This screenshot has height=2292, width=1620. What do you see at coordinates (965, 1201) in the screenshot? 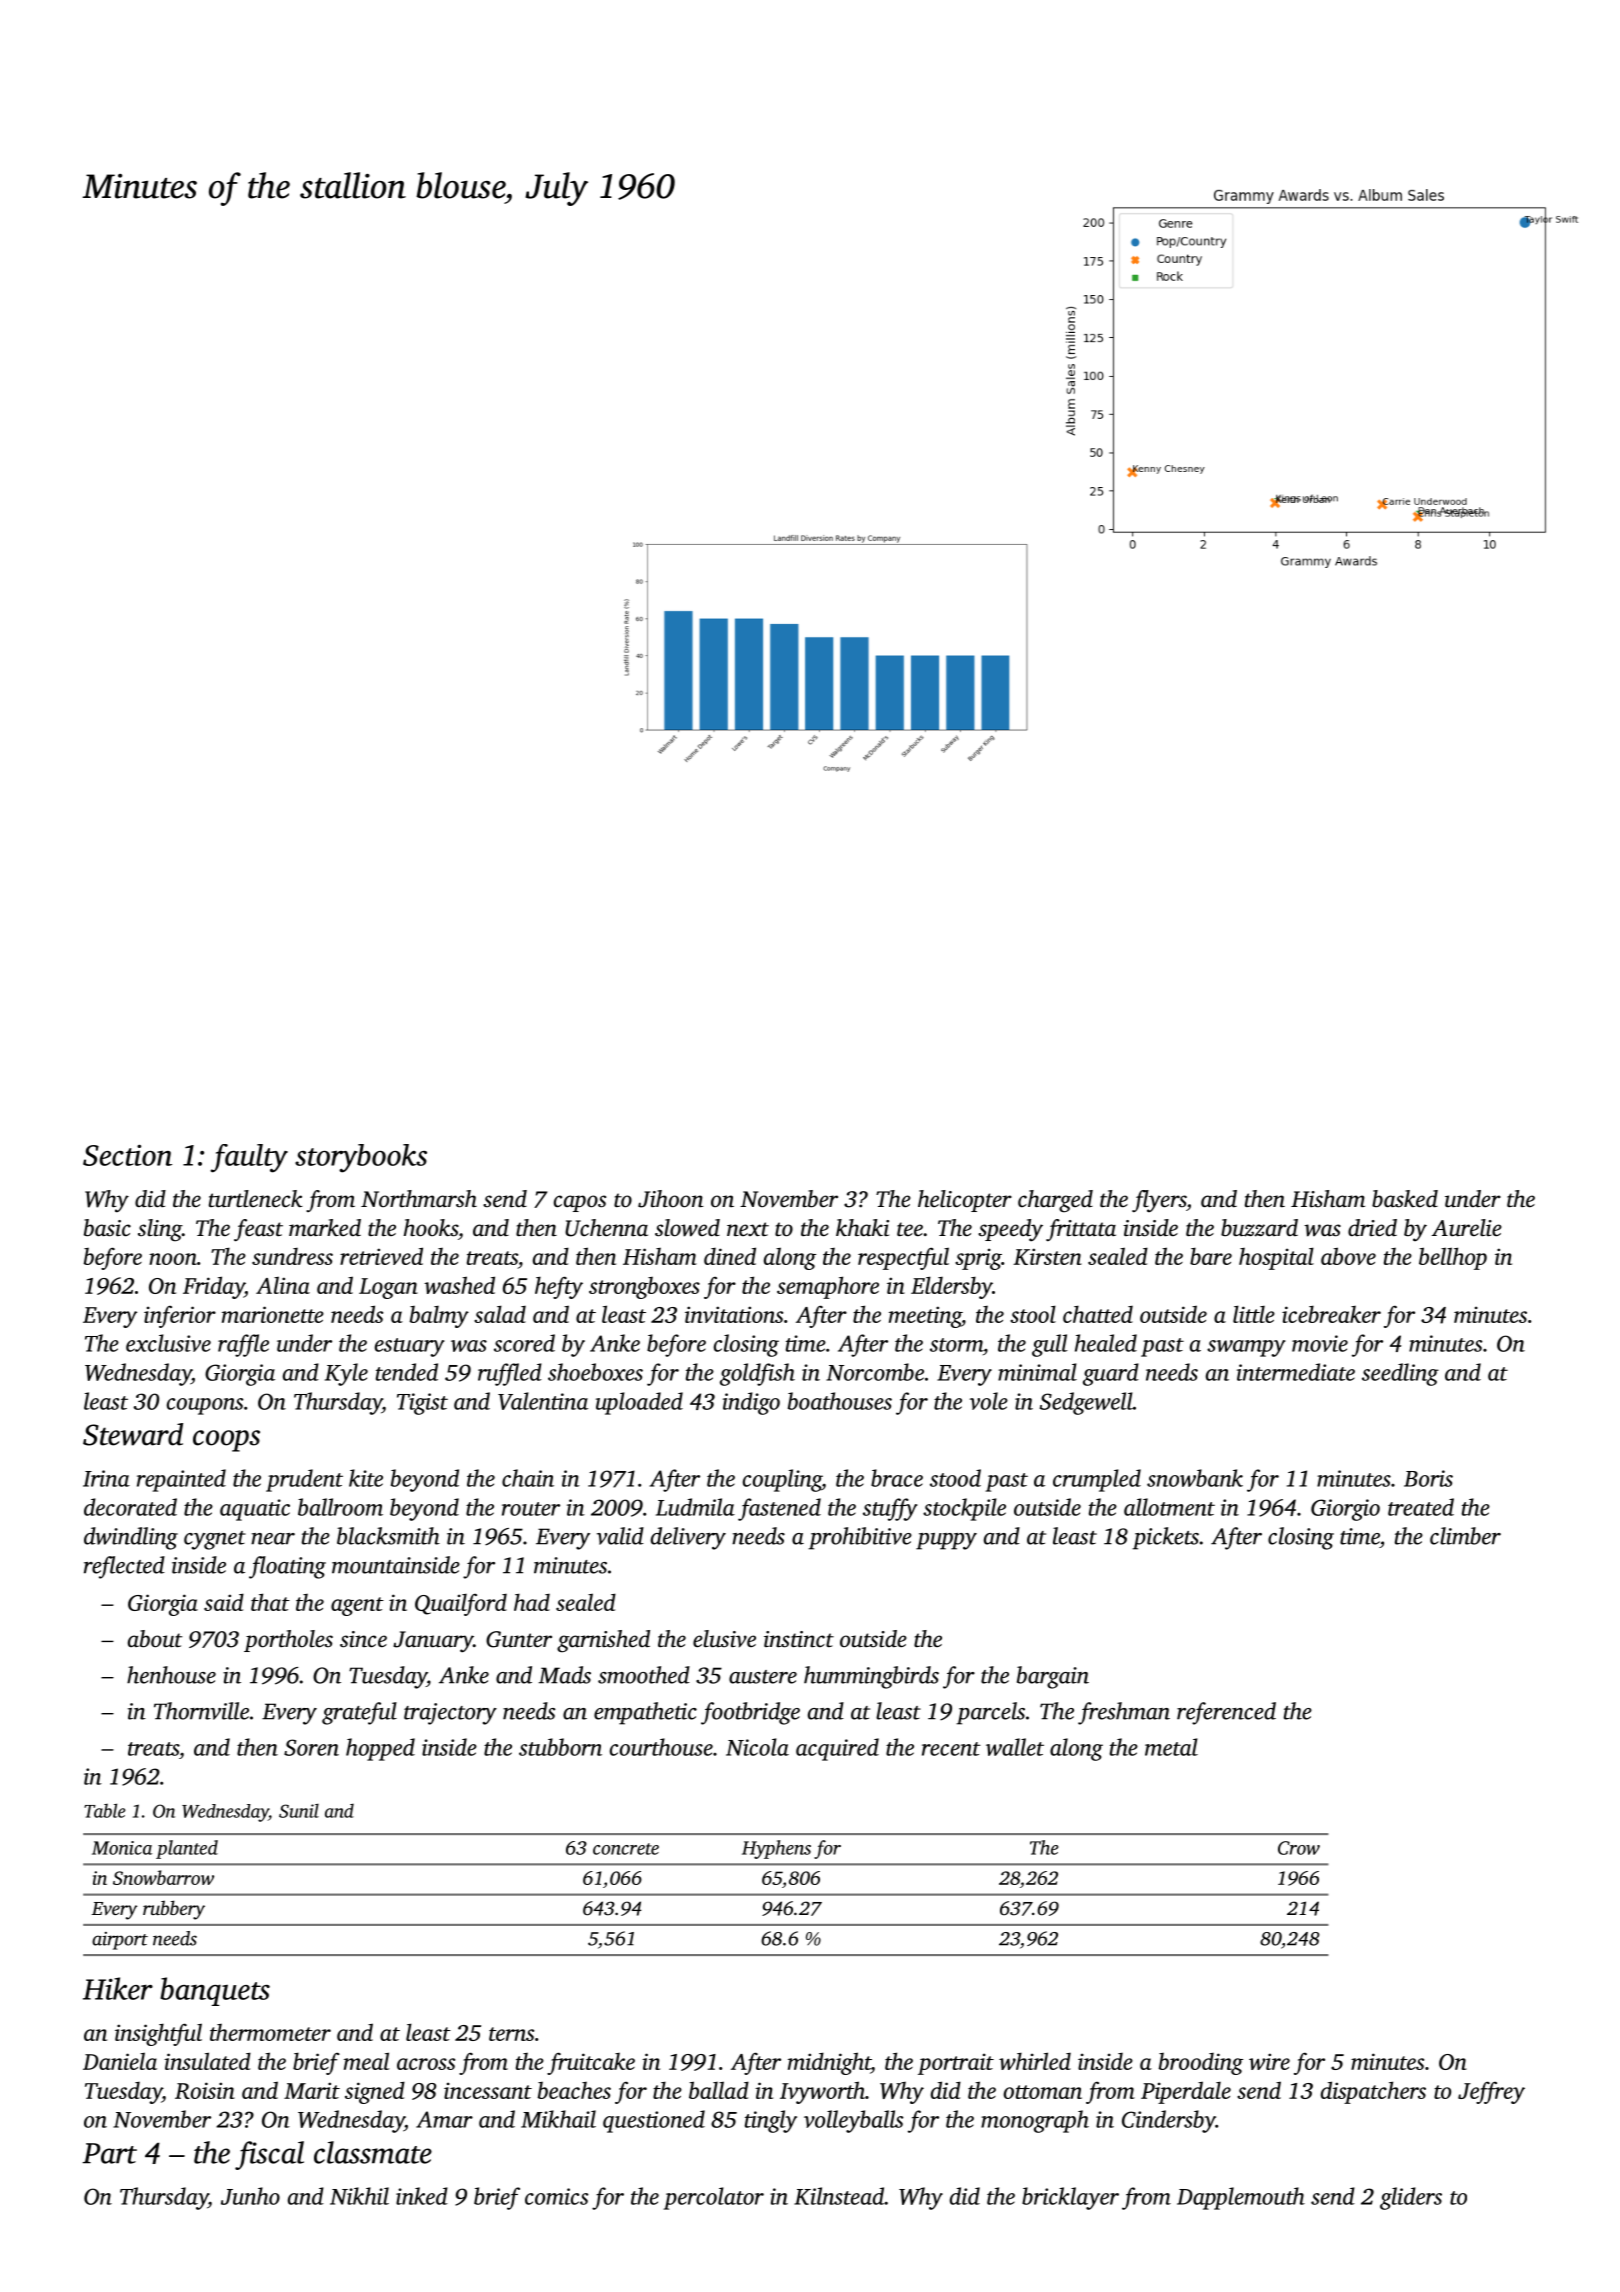
I see `helicopter` at bounding box center [965, 1201].
